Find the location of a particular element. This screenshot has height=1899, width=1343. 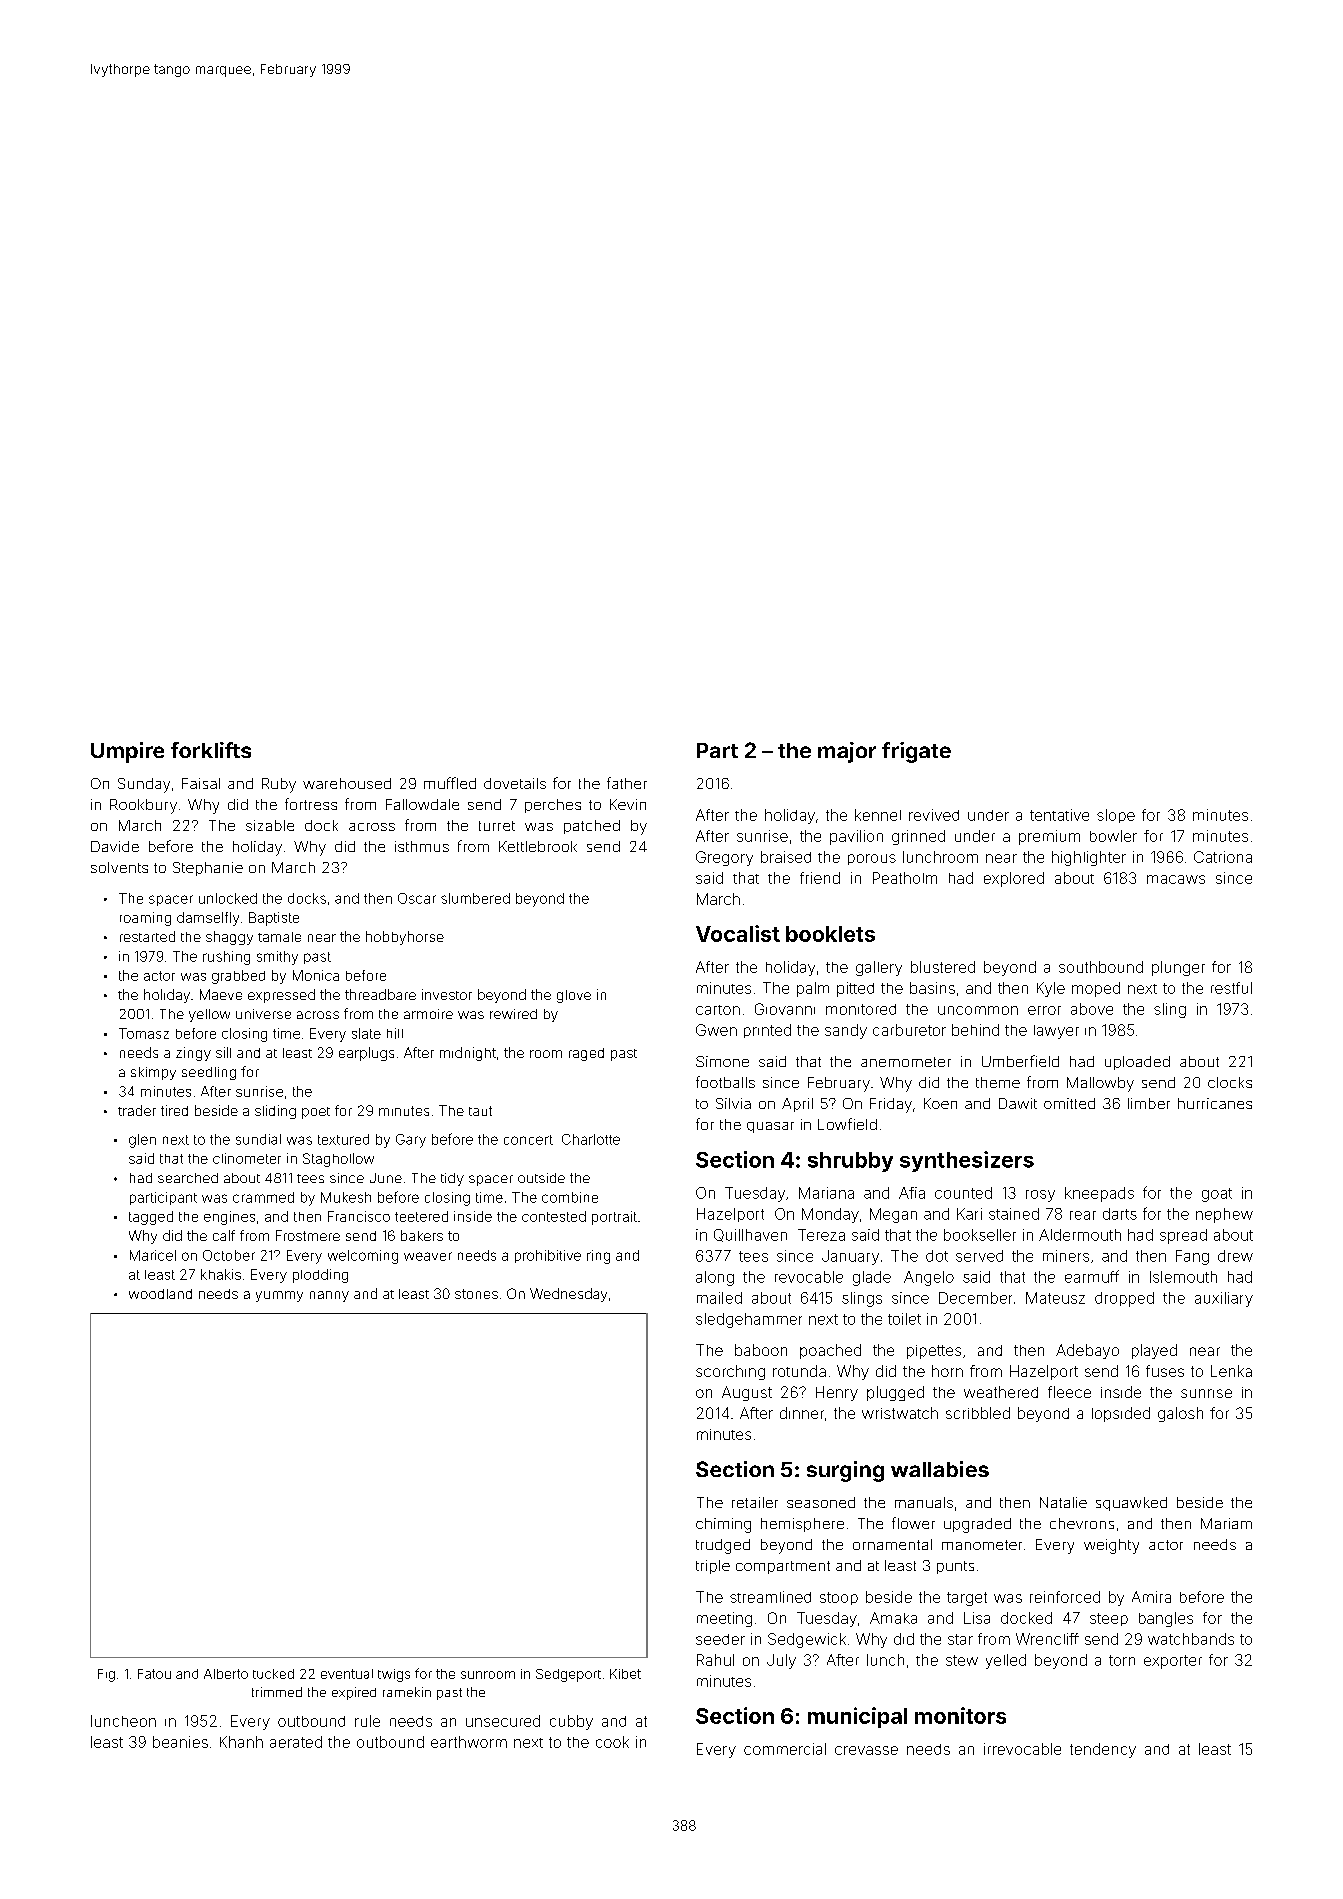

Alberto is located at coordinates (226, 1674).
